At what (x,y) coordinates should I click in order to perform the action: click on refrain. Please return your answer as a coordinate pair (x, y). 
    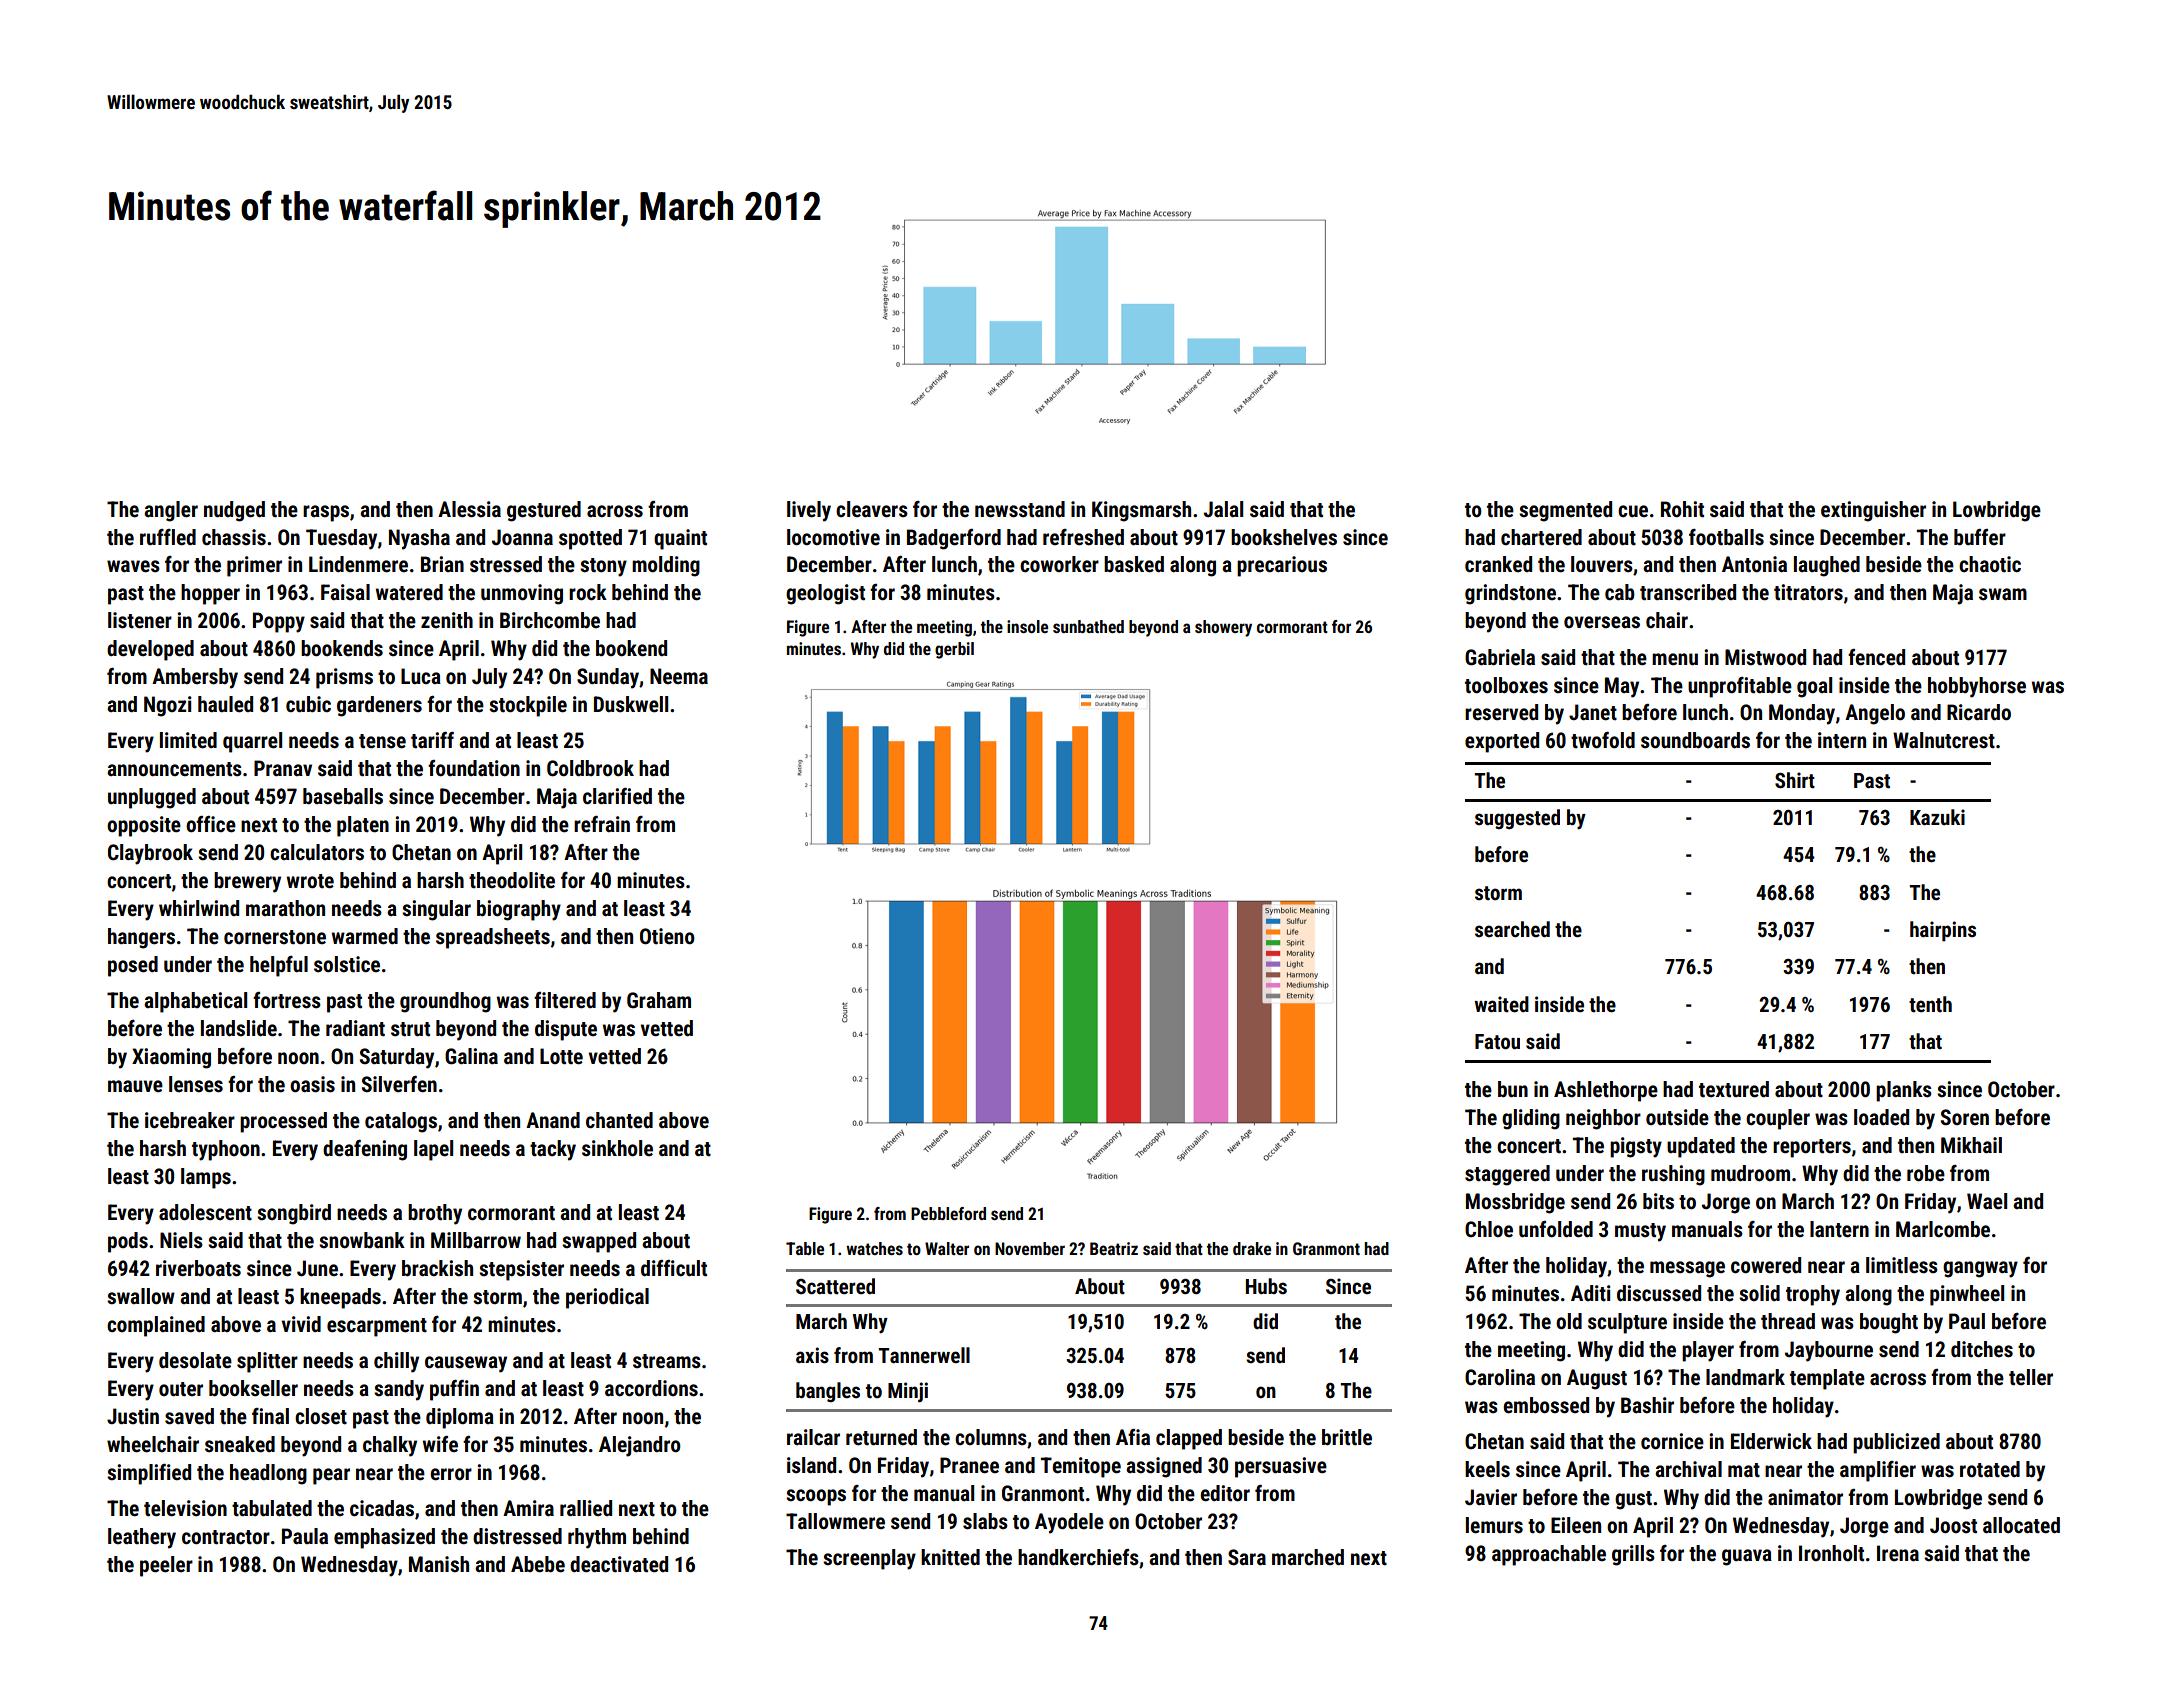
    Looking at the image, I should click on (602, 824).
